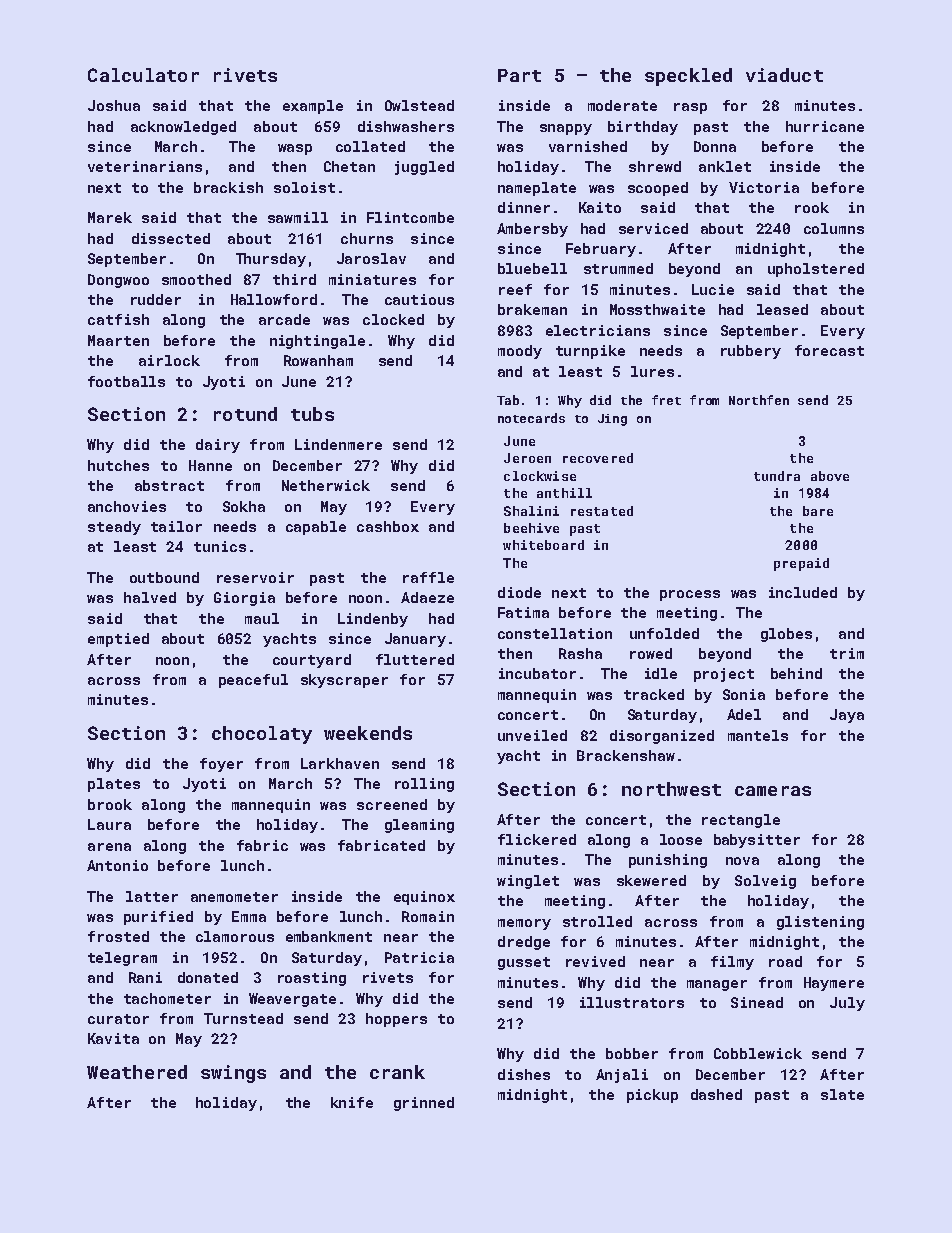  What do you see at coordinates (519, 75) in the image?
I see `Part` at bounding box center [519, 75].
